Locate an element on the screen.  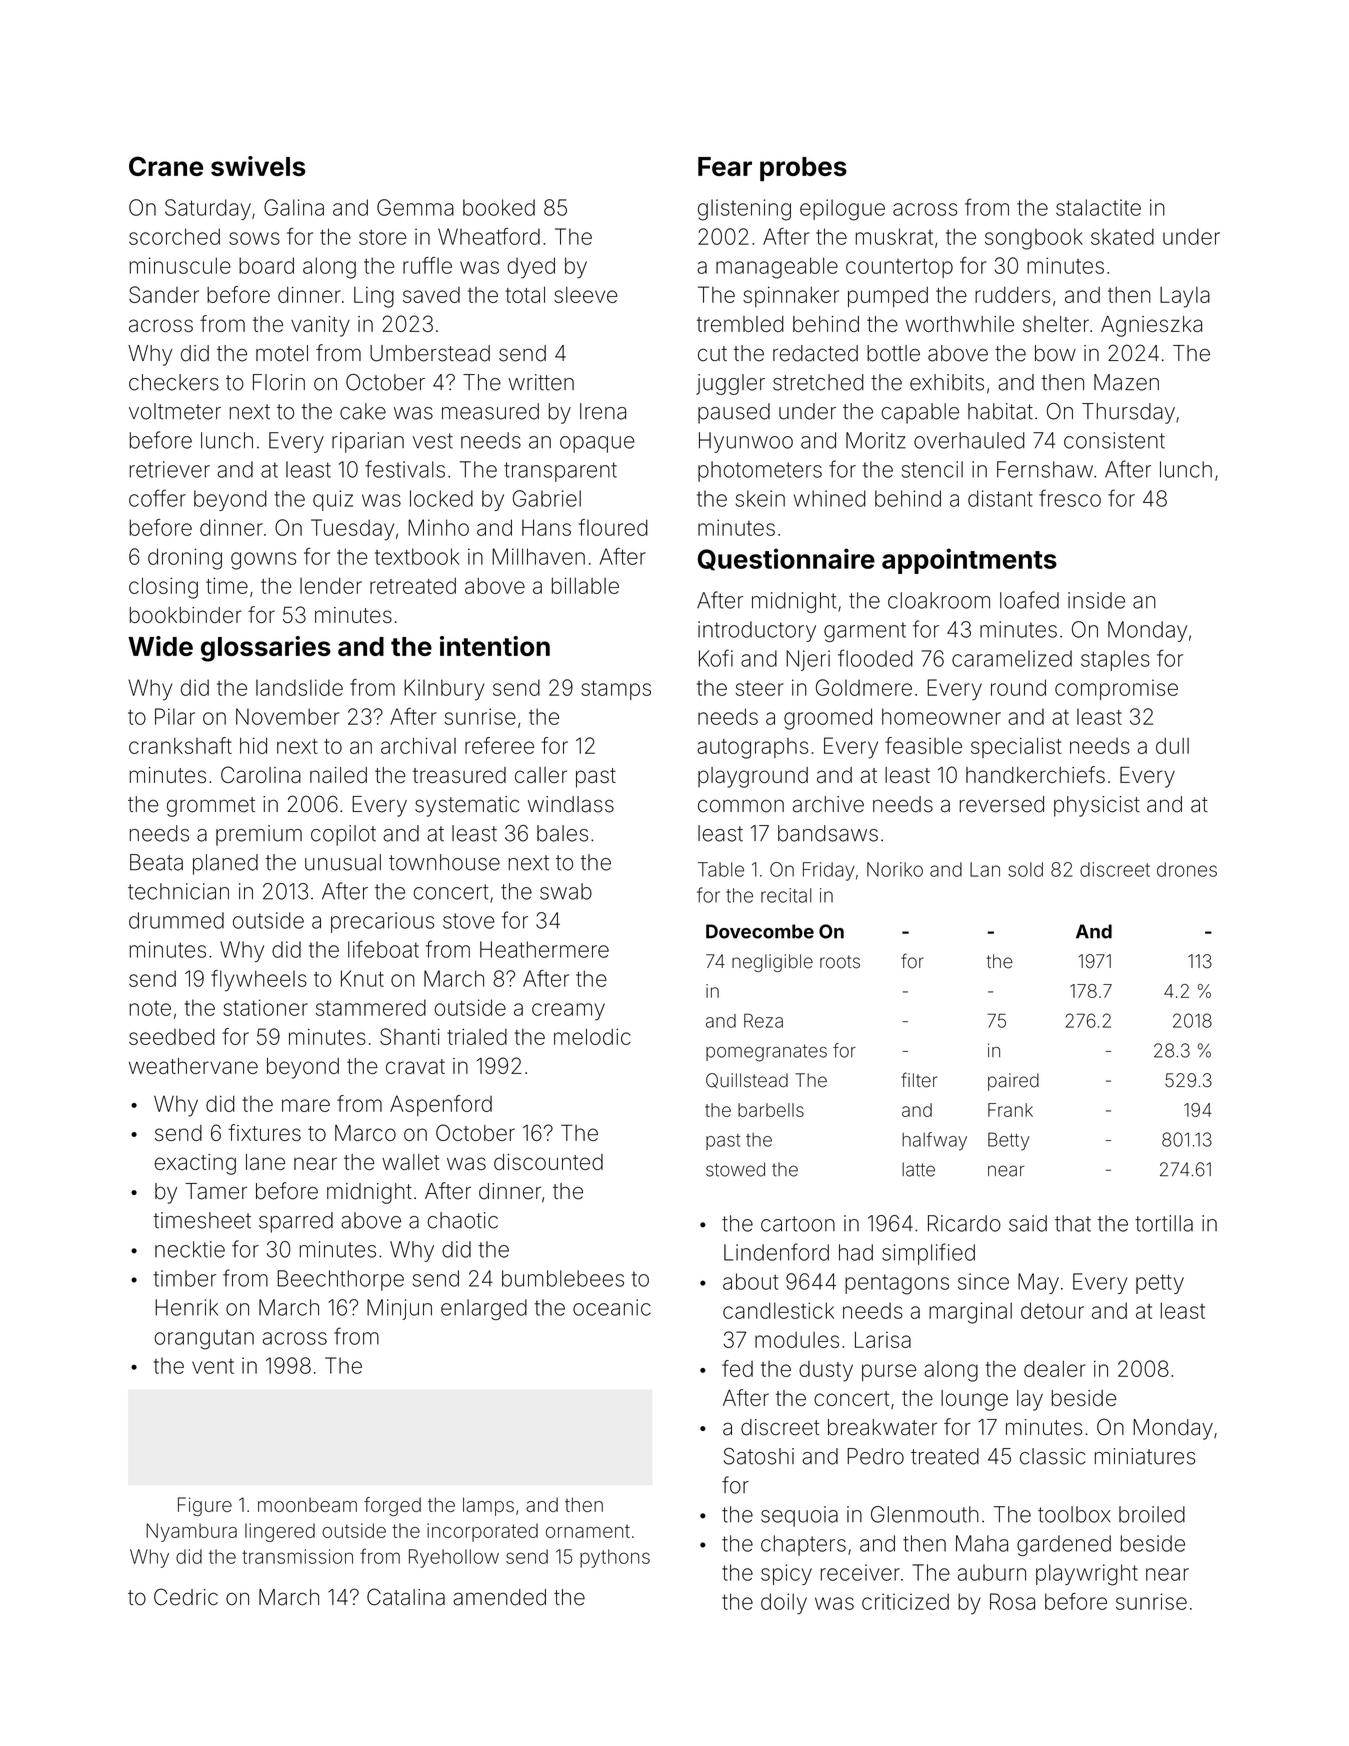
floured is located at coordinates (613, 527).
